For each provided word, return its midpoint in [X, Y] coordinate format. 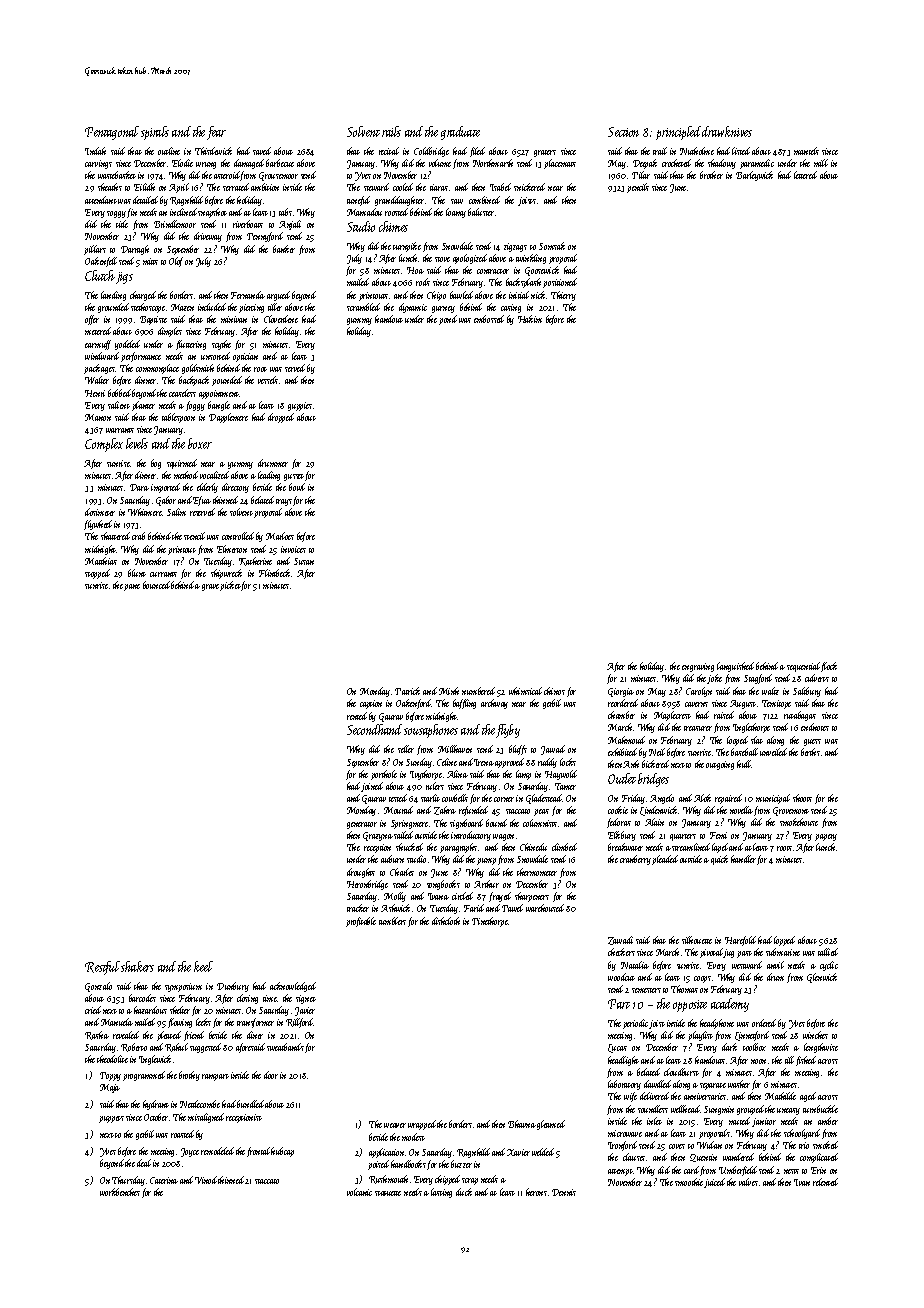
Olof [176, 262]
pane [132, 587]
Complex [104, 445]
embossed [489, 319]
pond [448, 320]
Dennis [564, 1192]
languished [735, 667]
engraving [698, 667]
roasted [182, 1134]
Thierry [563, 296]
